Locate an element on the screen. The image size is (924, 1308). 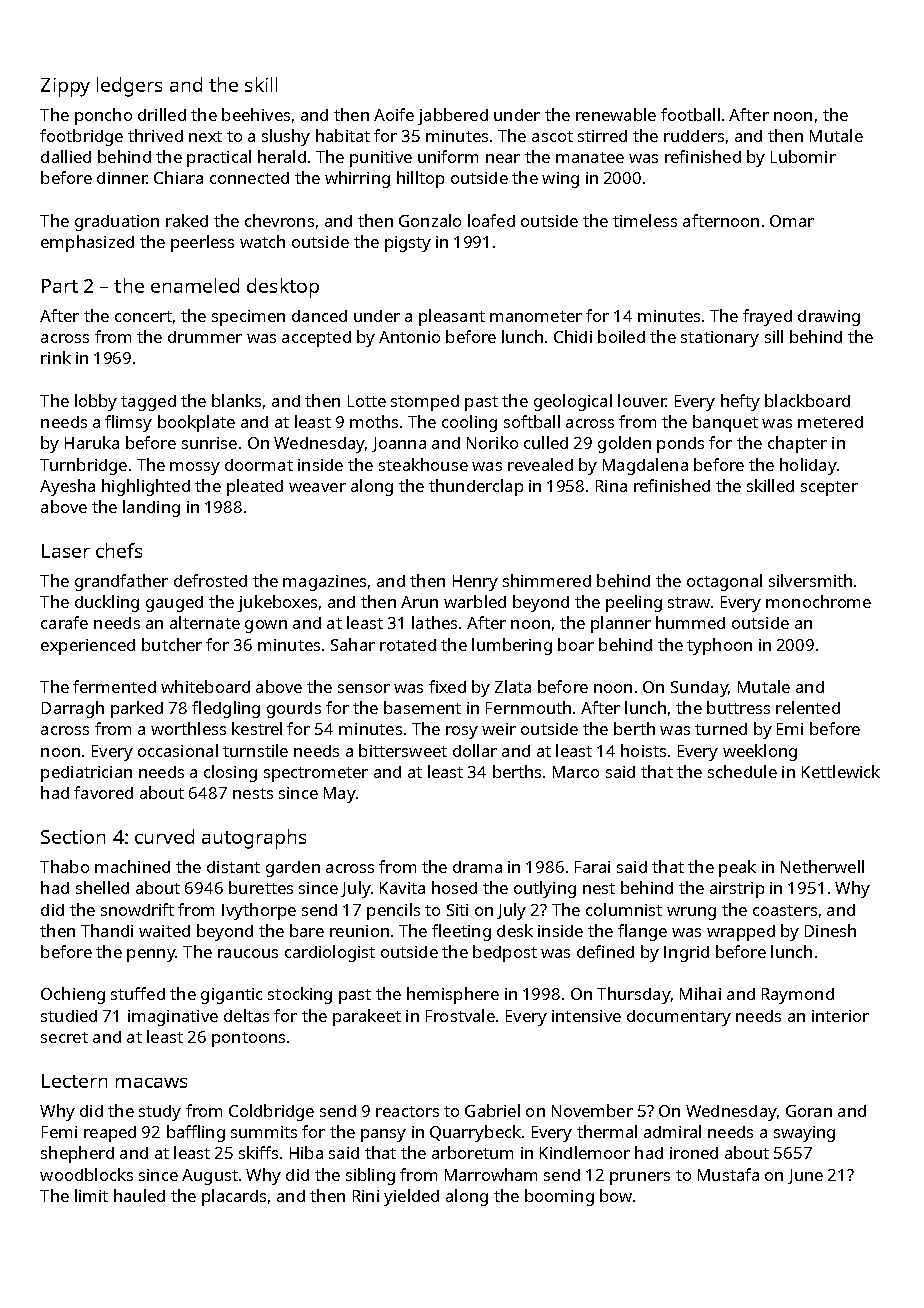
frayed is located at coordinates (767, 317).
